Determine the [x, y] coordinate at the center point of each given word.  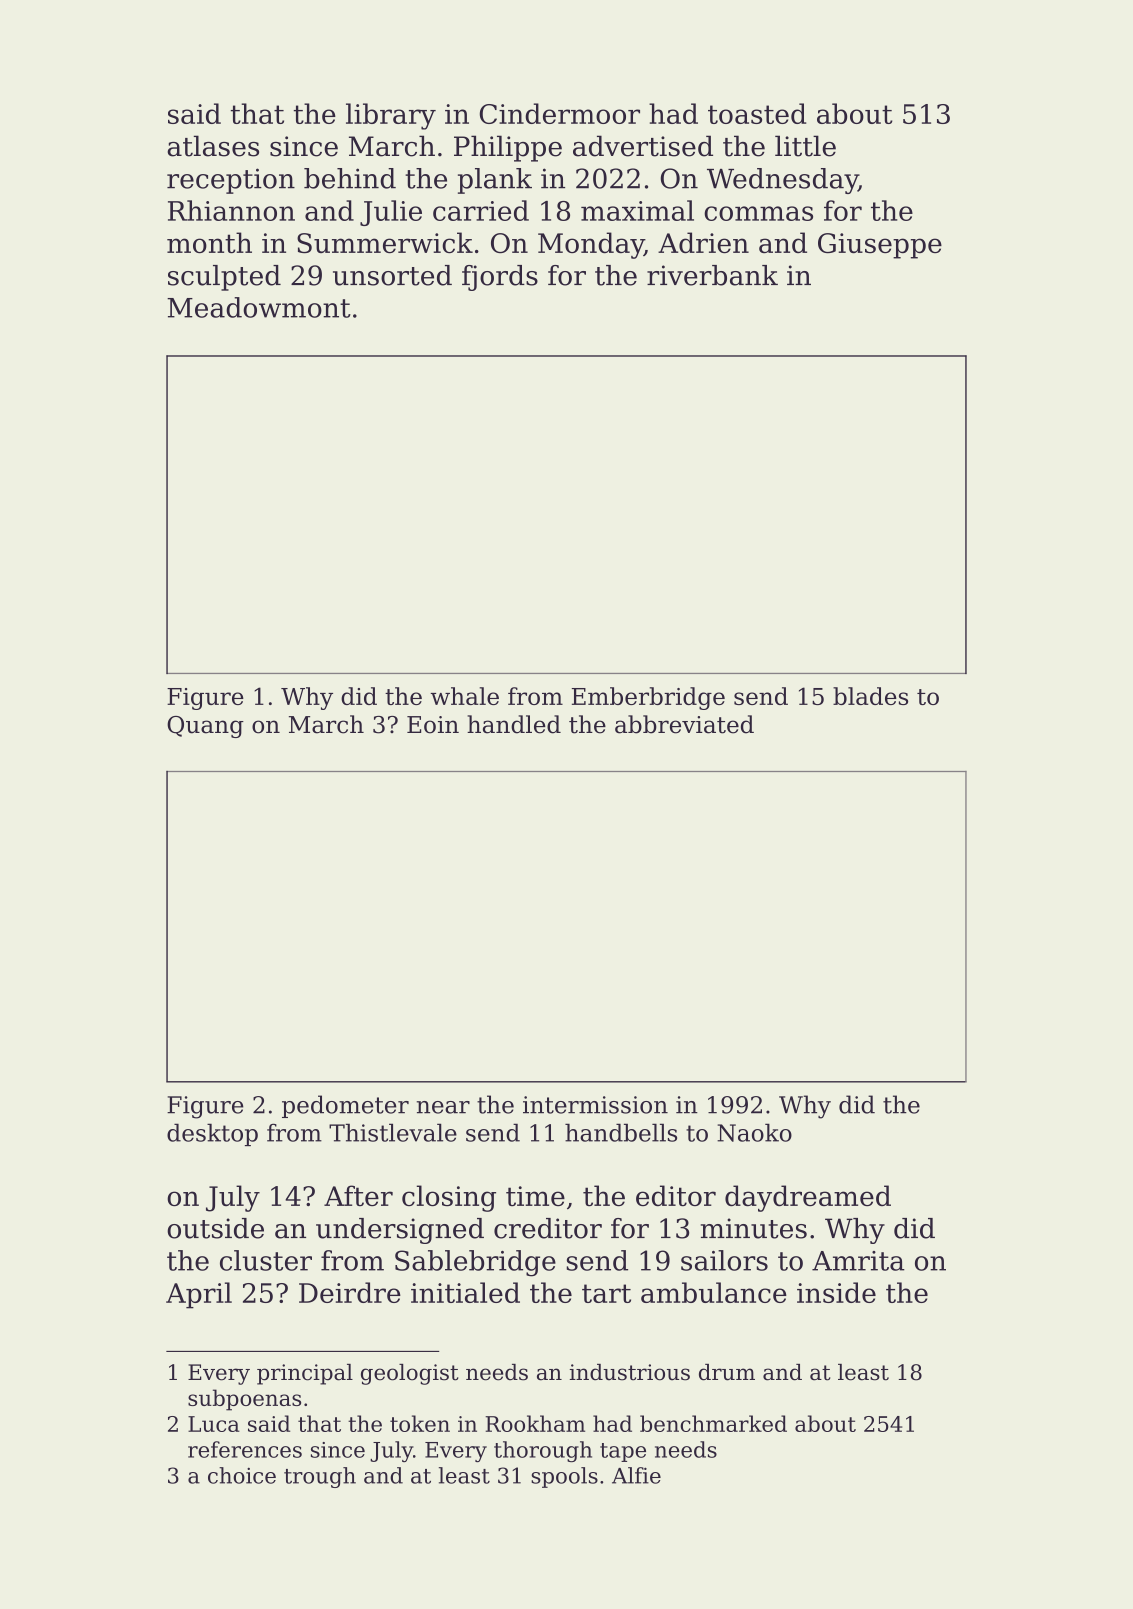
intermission [595, 1105]
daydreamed [808, 1198]
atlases [213, 146]
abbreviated [684, 724]
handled [514, 724]
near [443, 1107]
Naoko [754, 1132]
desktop [212, 1134]
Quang [205, 727]
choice [242, 1475]
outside [215, 1228]
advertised [643, 146]
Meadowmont [259, 307]
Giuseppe [880, 246]
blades [870, 696]
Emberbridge [648, 698]
